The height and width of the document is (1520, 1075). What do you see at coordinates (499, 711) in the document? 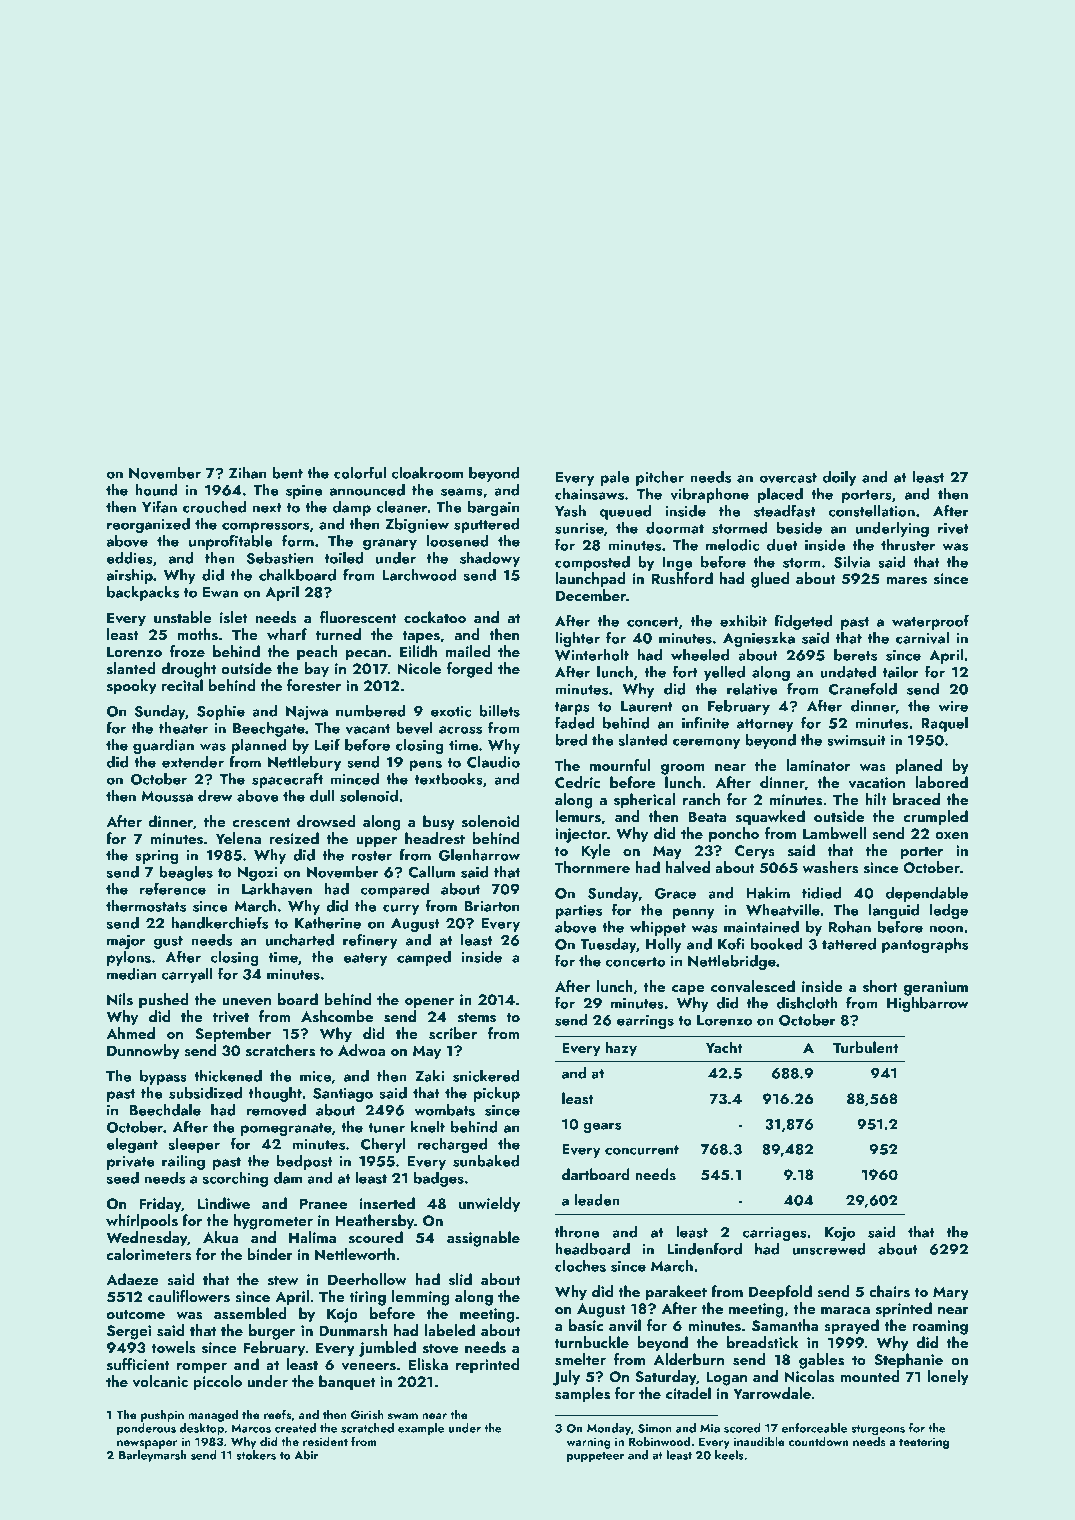
I see `billets` at bounding box center [499, 711].
